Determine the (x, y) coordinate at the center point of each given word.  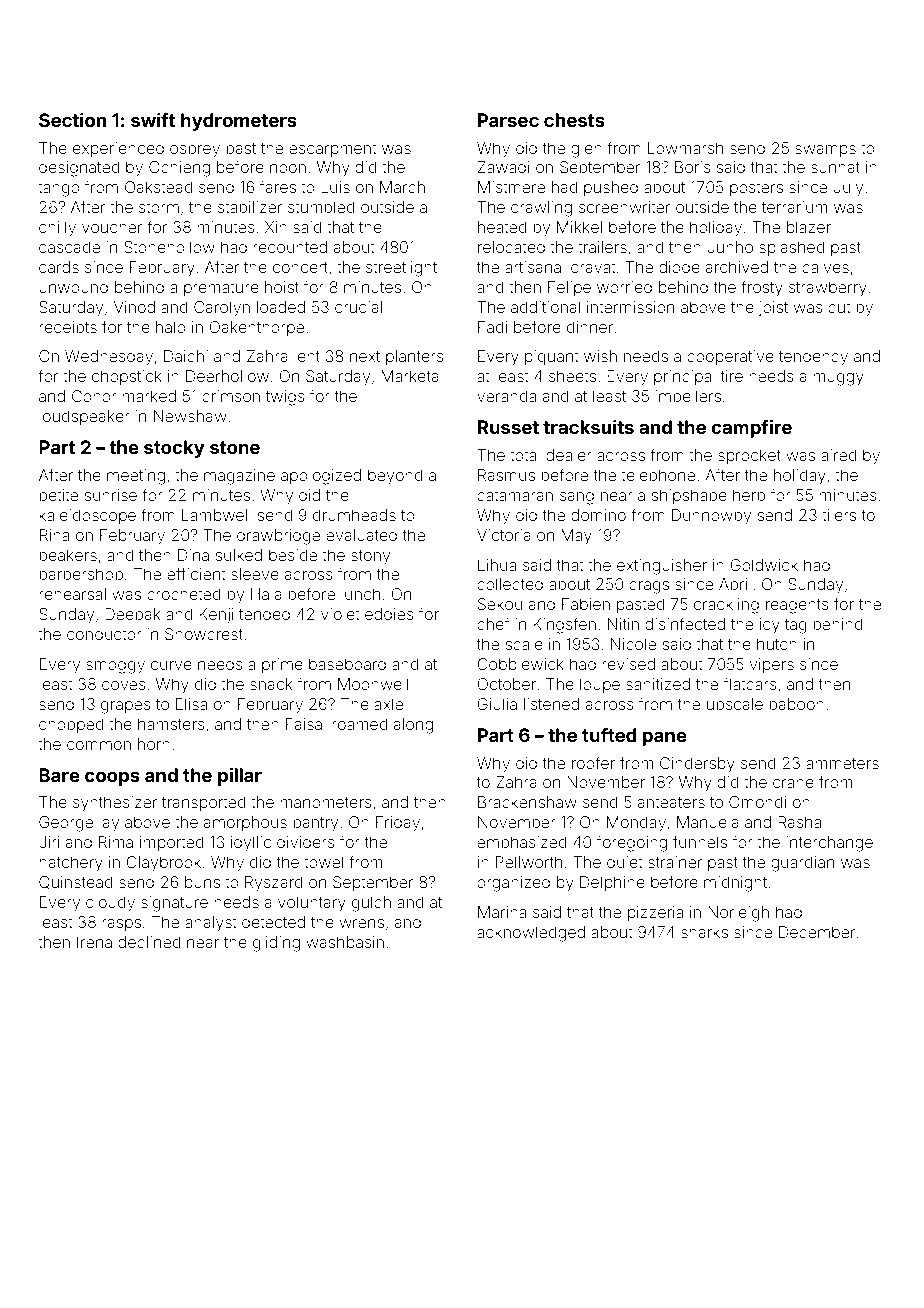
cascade (69, 247)
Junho (730, 247)
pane (664, 738)
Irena (94, 942)
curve (171, 665)
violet (340, 614)
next (365, 356)
